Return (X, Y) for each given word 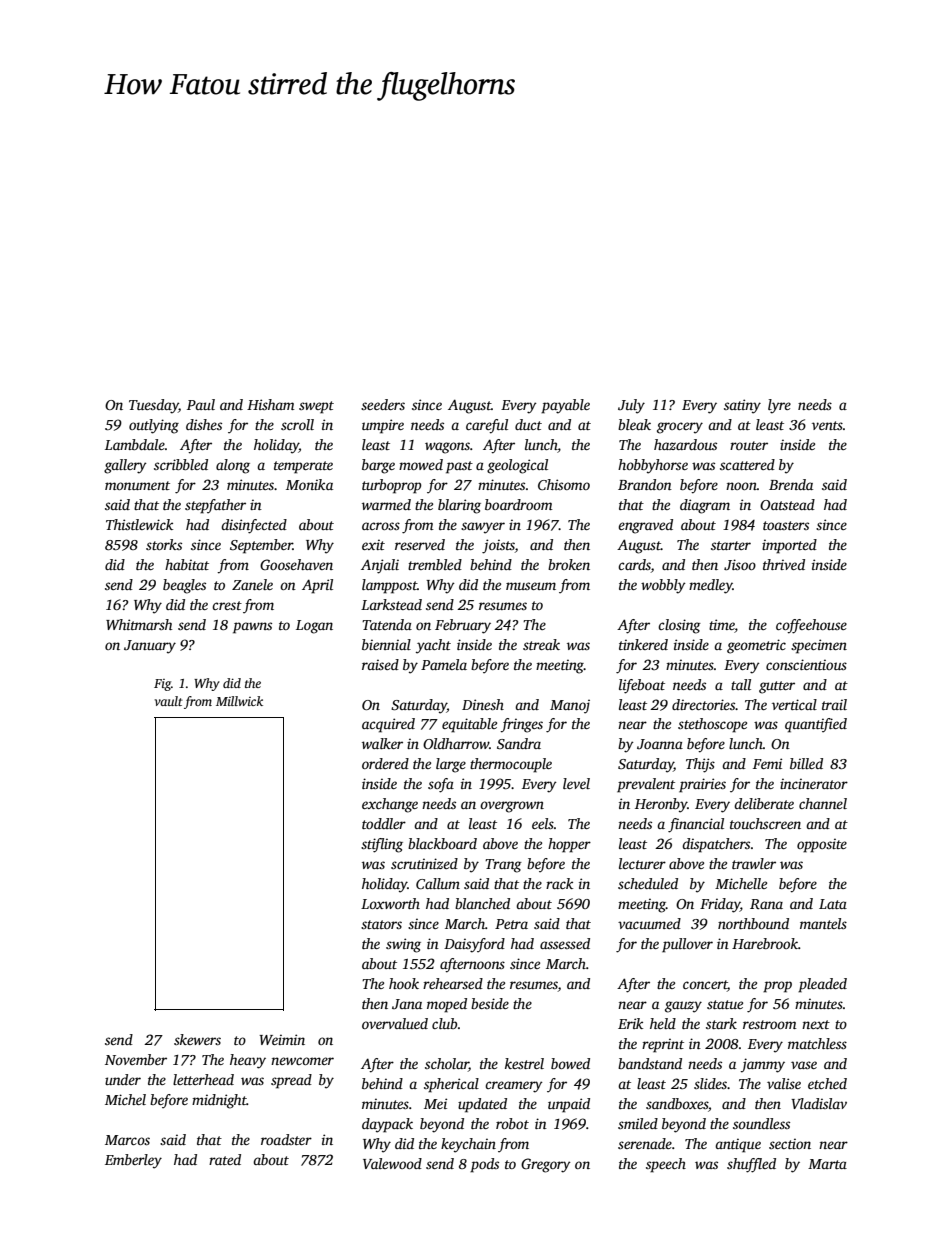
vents (827, 425)
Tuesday (154, 406)
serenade (645, 1143)
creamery (514, 1087)
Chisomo (564, 484)
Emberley (133, 1161)
